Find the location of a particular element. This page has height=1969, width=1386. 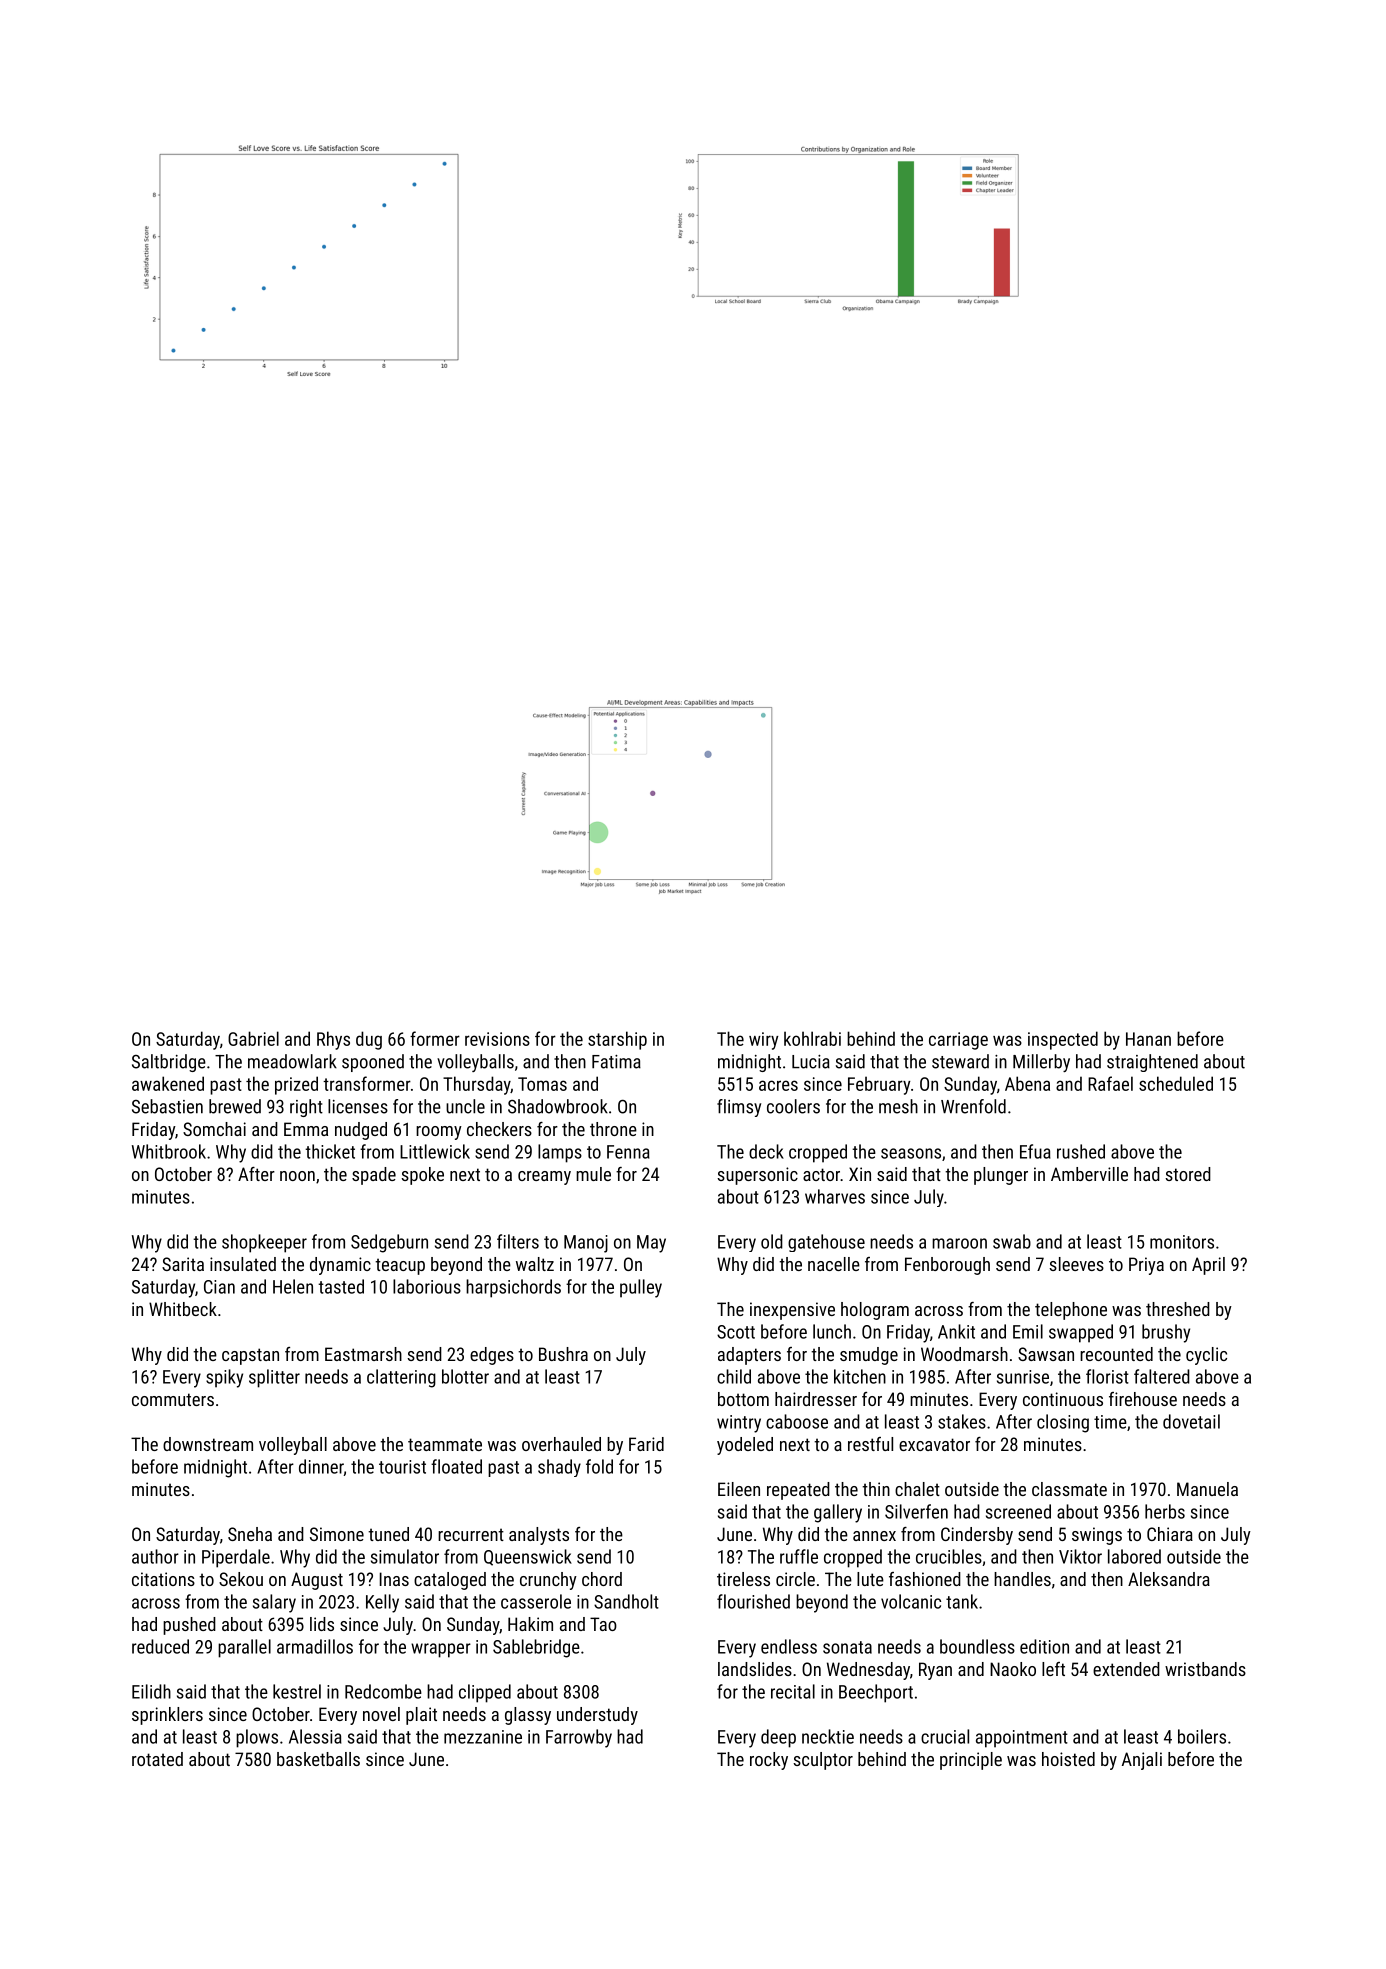

inexpensive is located at coordinates (792, 1311).
